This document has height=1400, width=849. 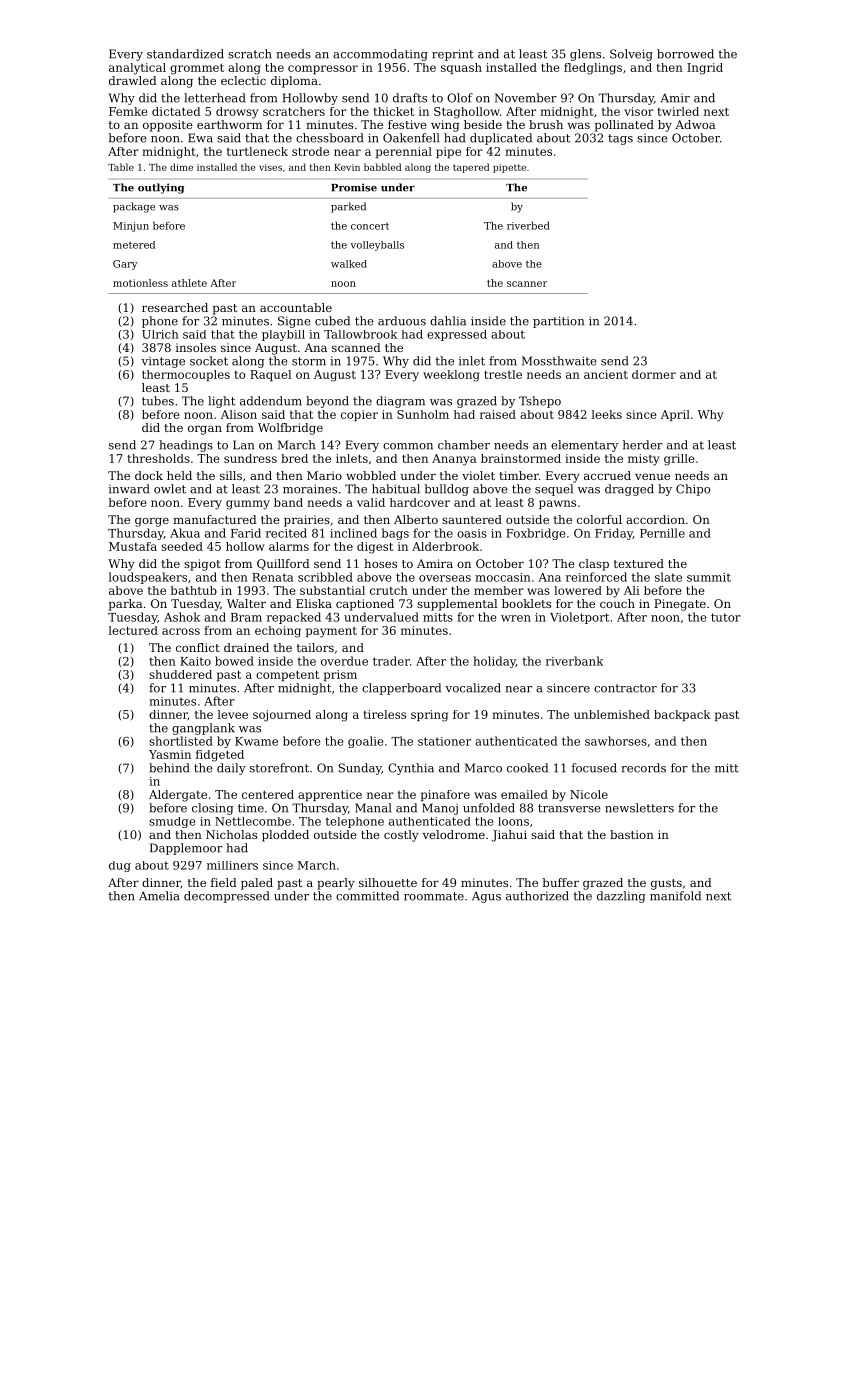 I want to click on Mustafa, so click(x=133, y=546).
